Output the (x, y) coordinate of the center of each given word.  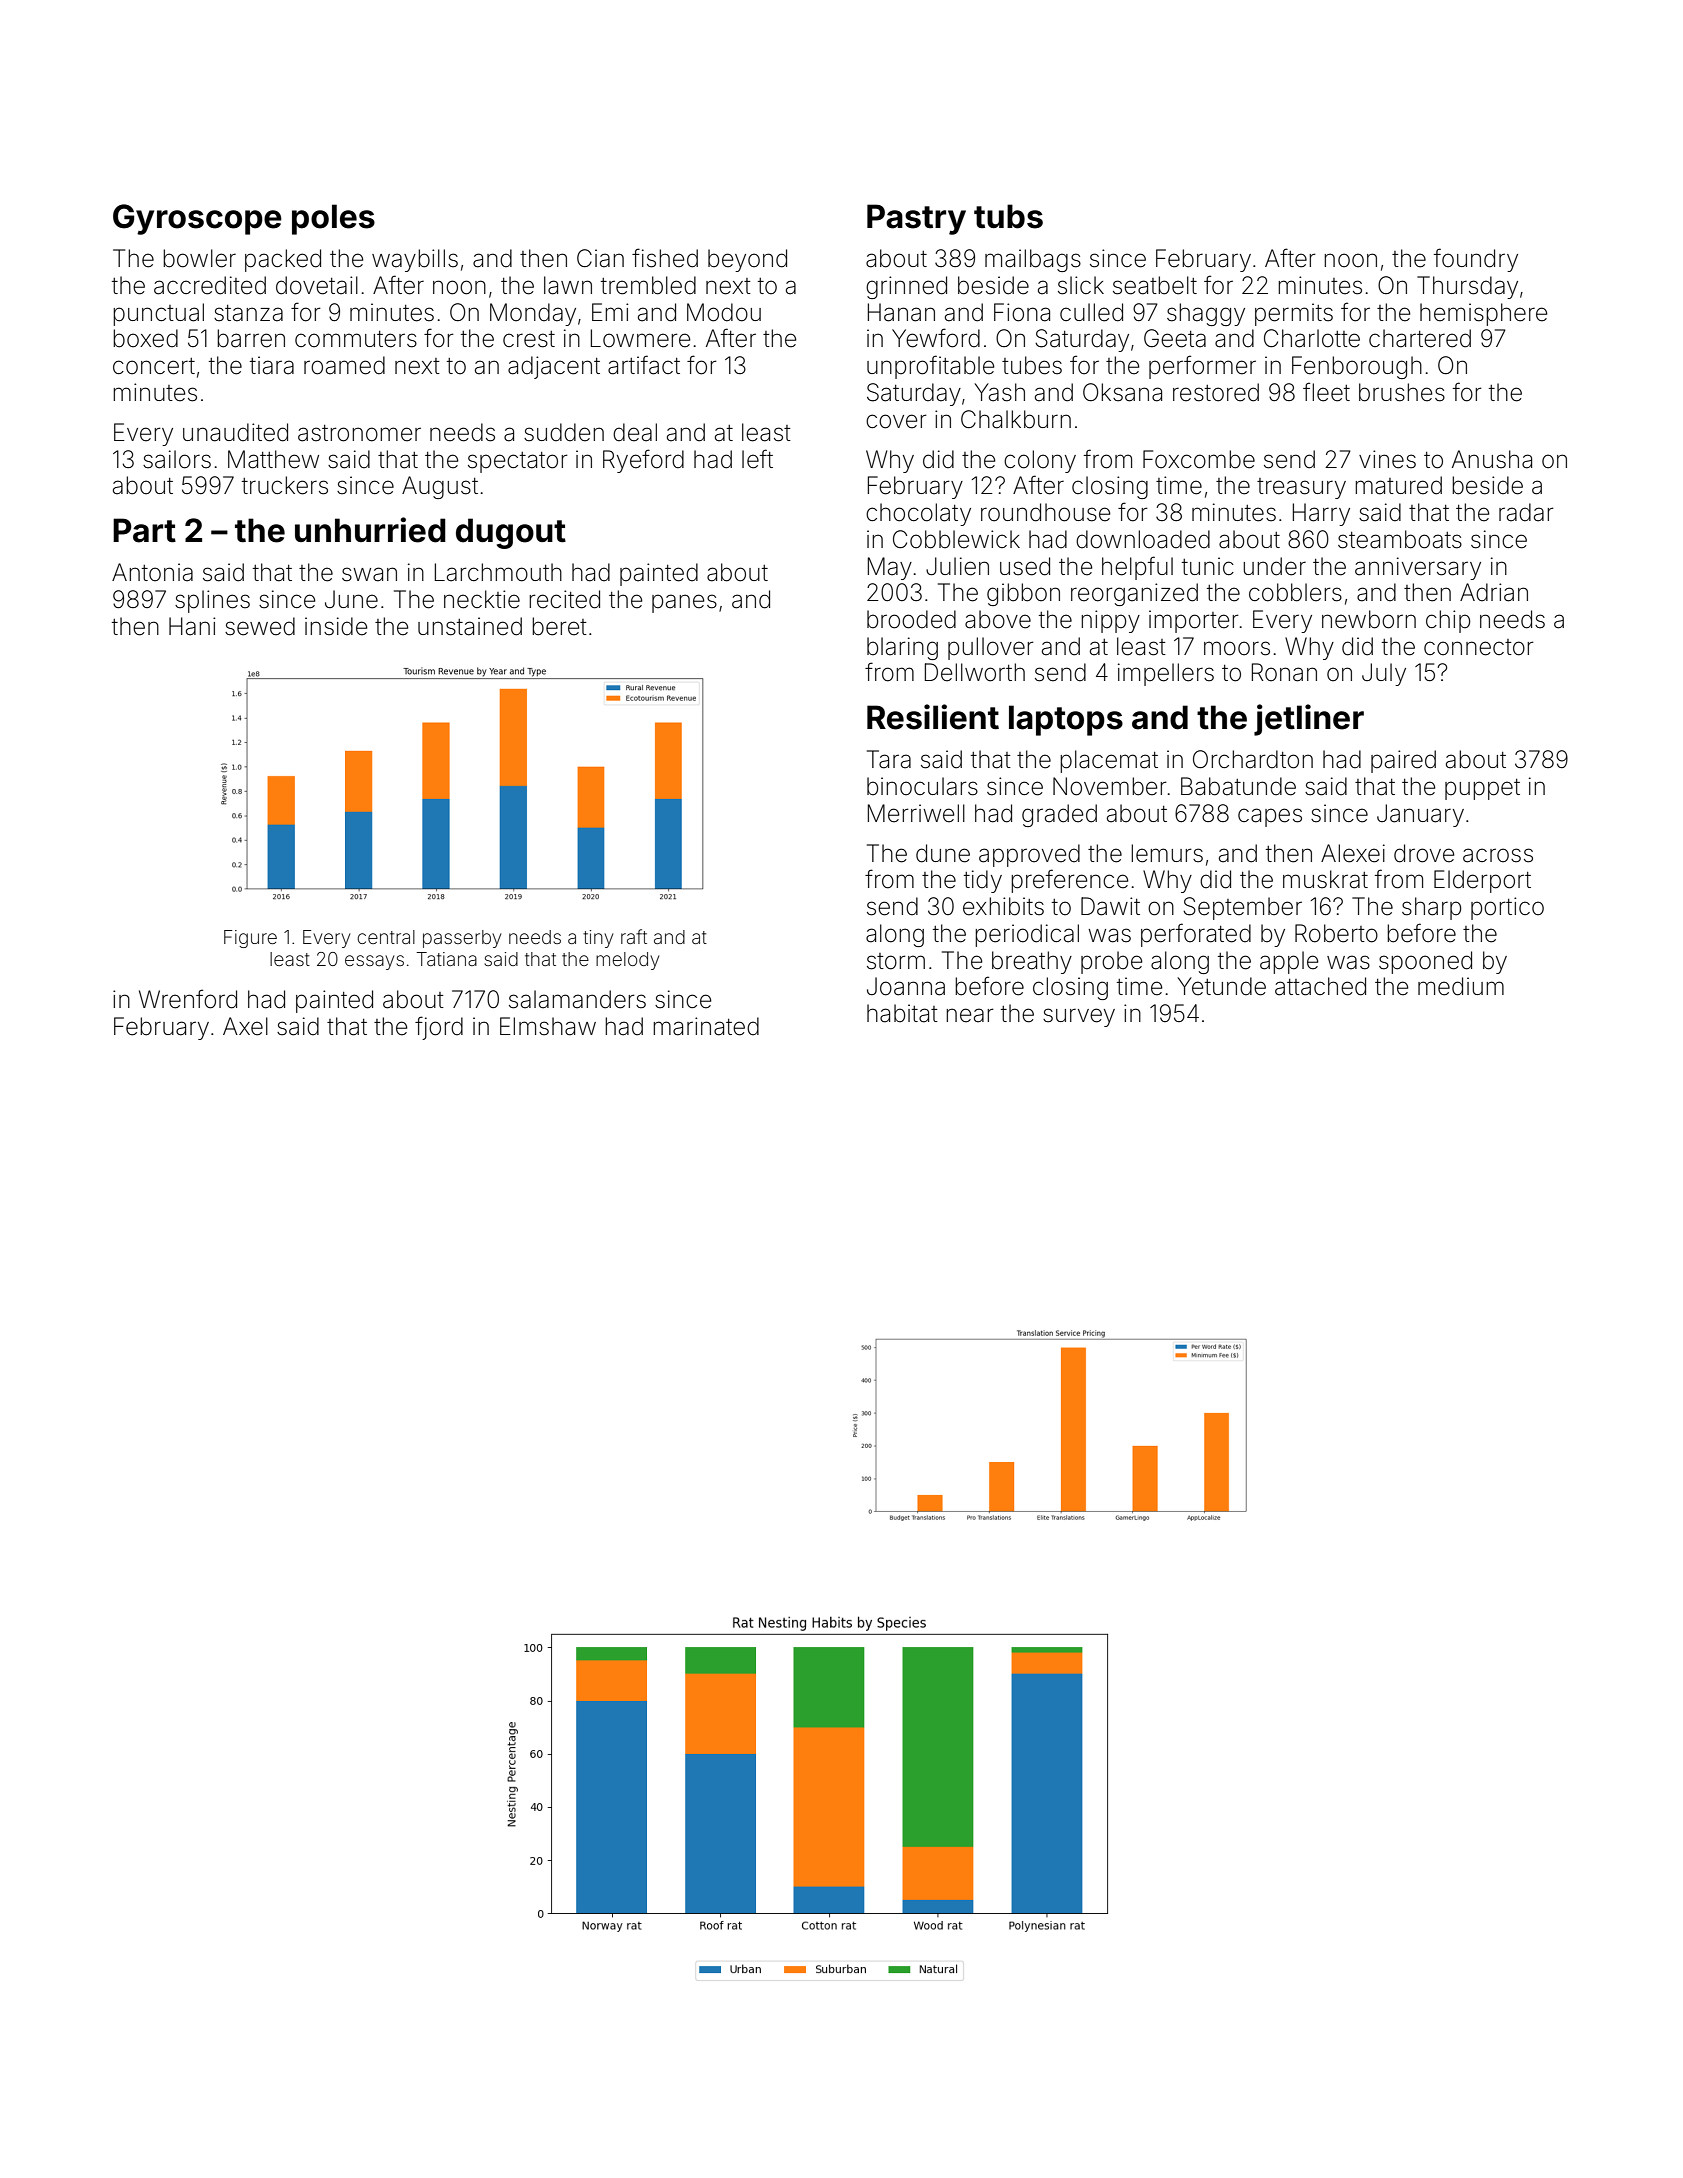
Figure (250, 939)
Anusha (1492, 459)
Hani (192, 626)
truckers (285, 485)
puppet (1482, 789)
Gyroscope (197, 219)
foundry (1476, 260)
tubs (1008, 216)
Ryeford (643, 461)
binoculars (922, 786)
